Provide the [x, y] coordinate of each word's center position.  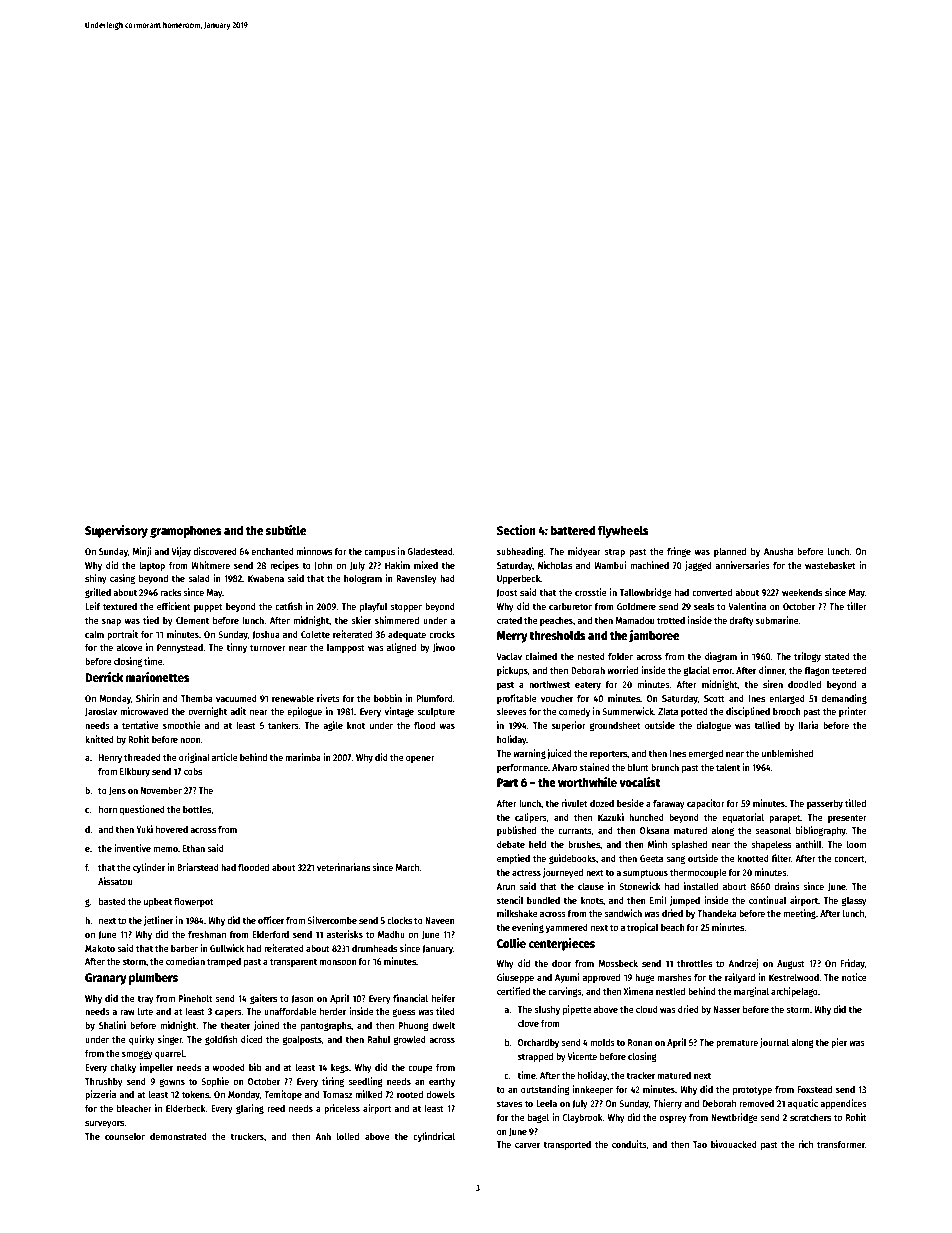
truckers [247, 1136]
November [161, 790]
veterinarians [343, 867]
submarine [777, 620]
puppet [208, 607]
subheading [520, 552]
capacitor [706, 804]
